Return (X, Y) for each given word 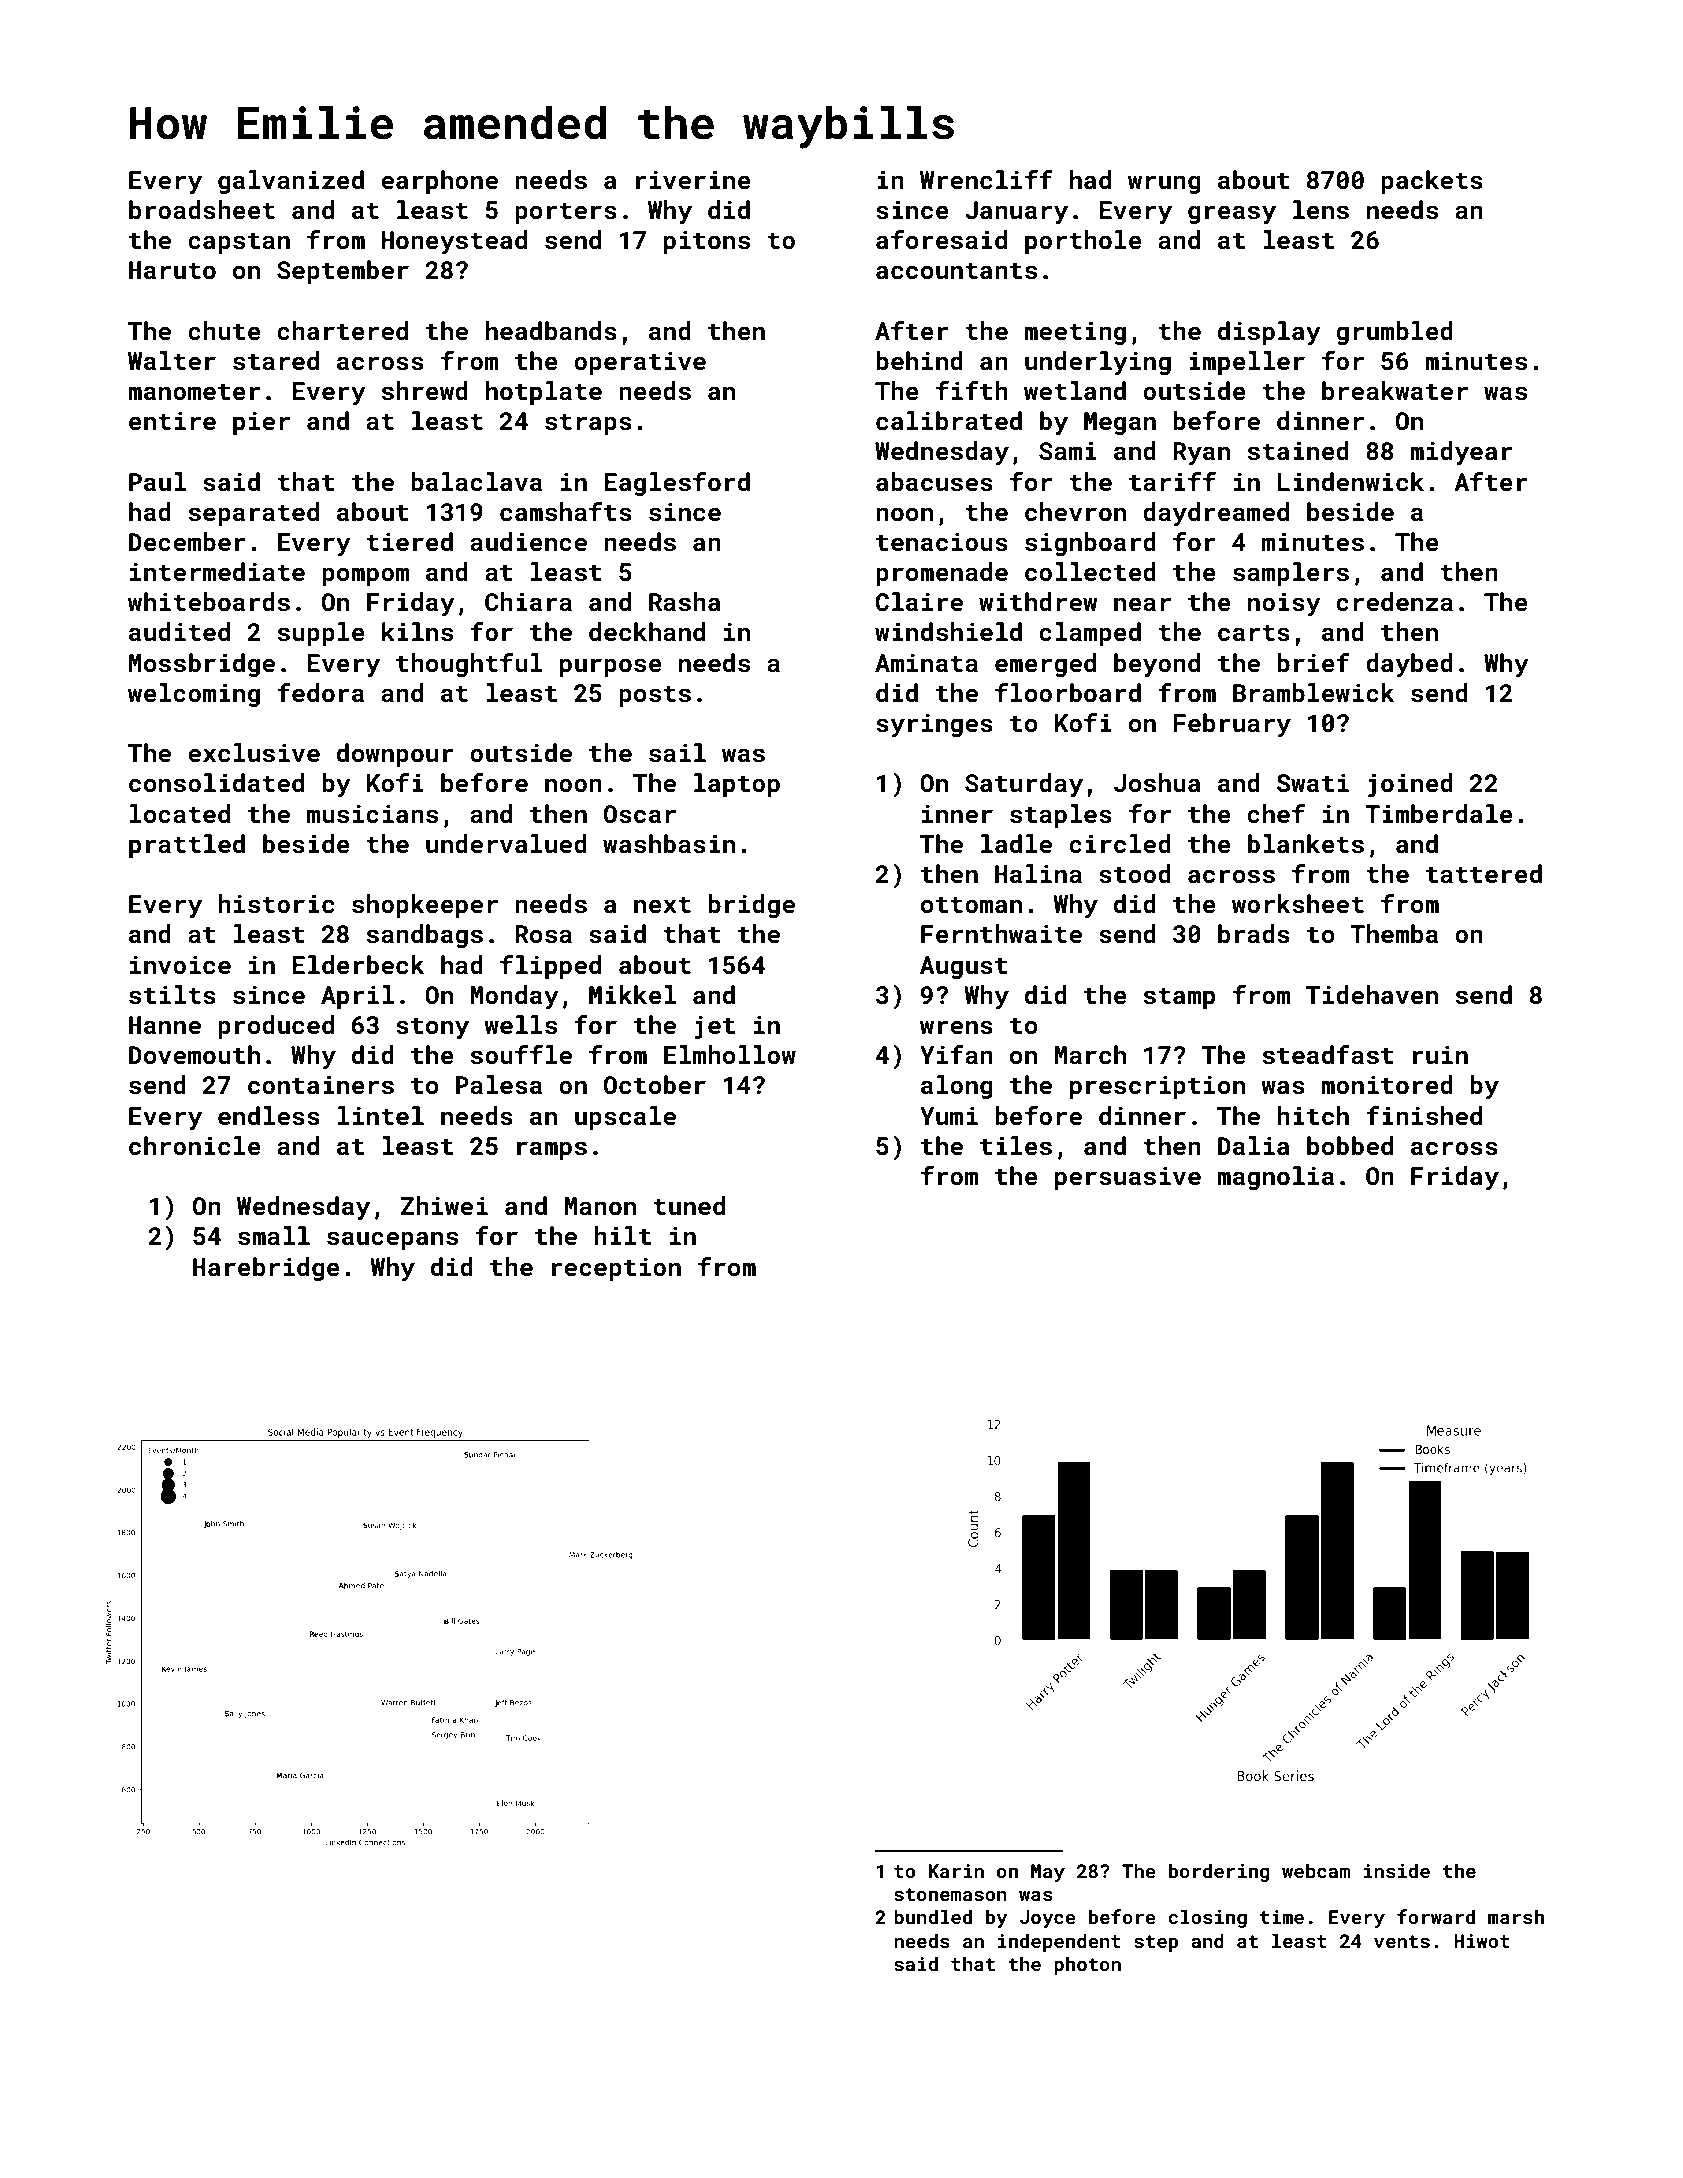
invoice (180, 965)
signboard (1090, 544)
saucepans (392, 1240)
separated (254, 514)
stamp (1179, 998)
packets (1432, 182)
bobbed (1350, 1145)
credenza (1394, 602)
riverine (693, 180)
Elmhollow (730, 1054)
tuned (689, 1206)
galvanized (291, 182)
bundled (933, 1916)
